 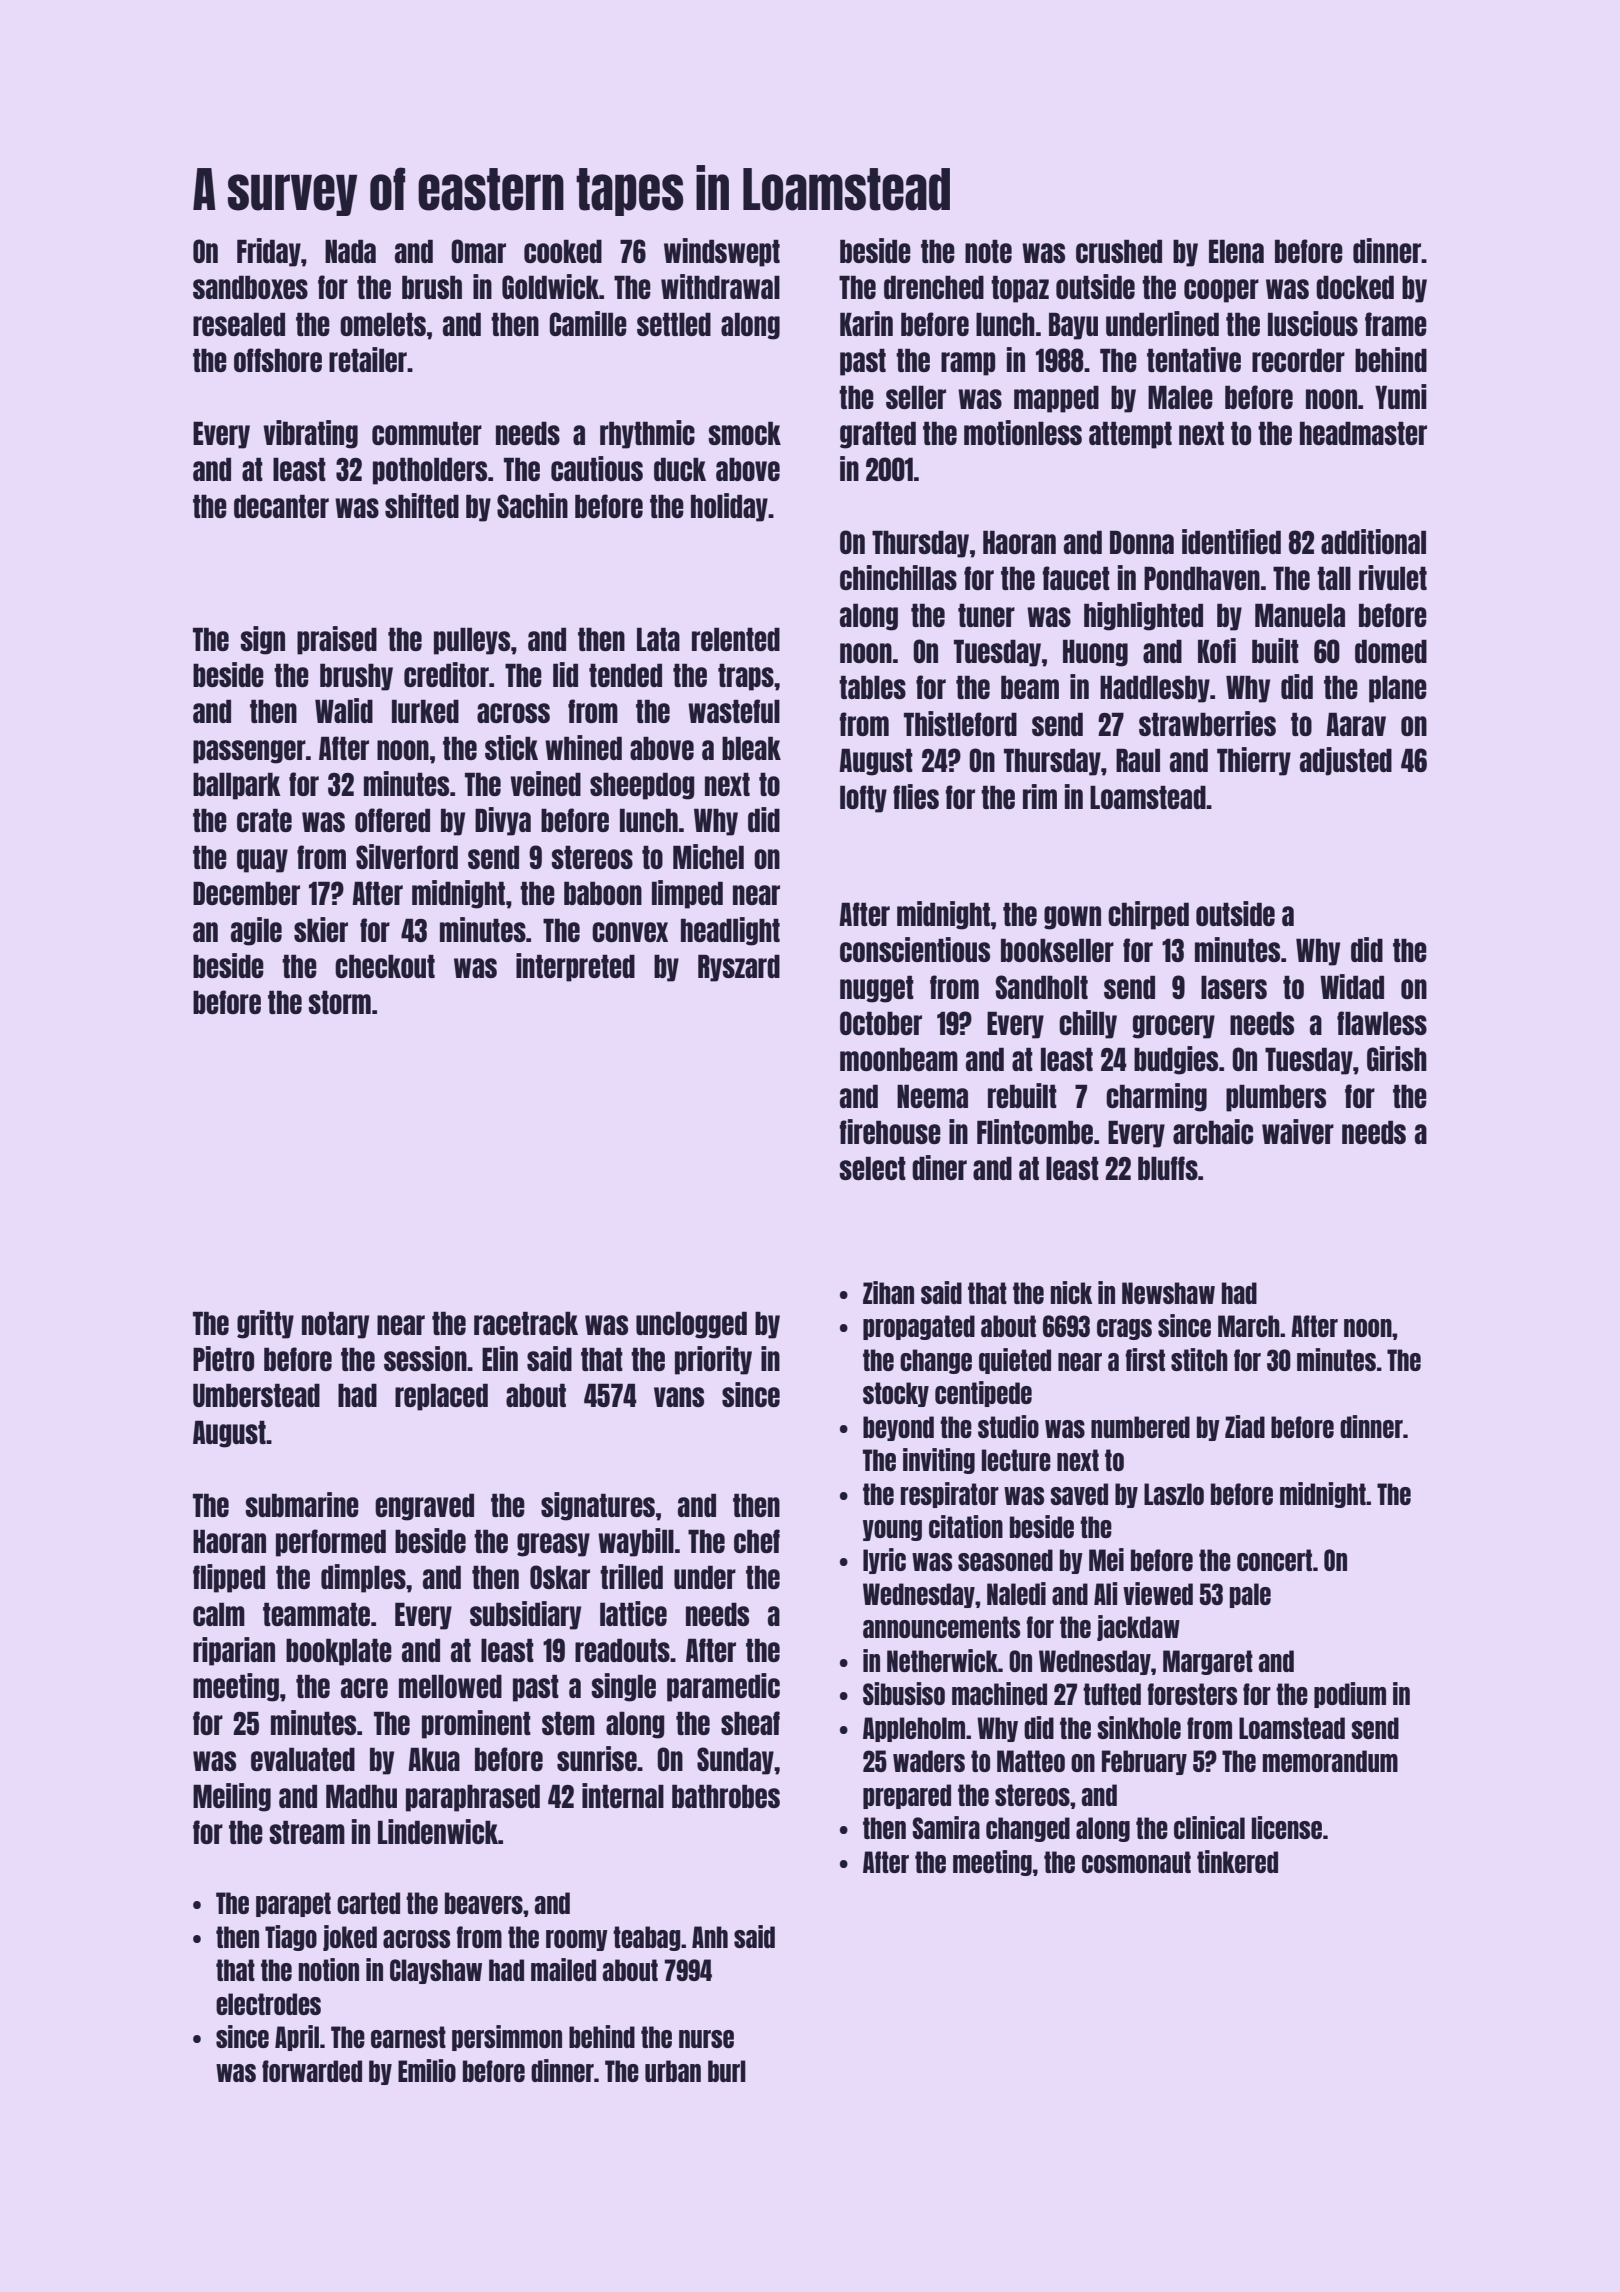 I want to click on March, so click(x=1249, y=1326).
